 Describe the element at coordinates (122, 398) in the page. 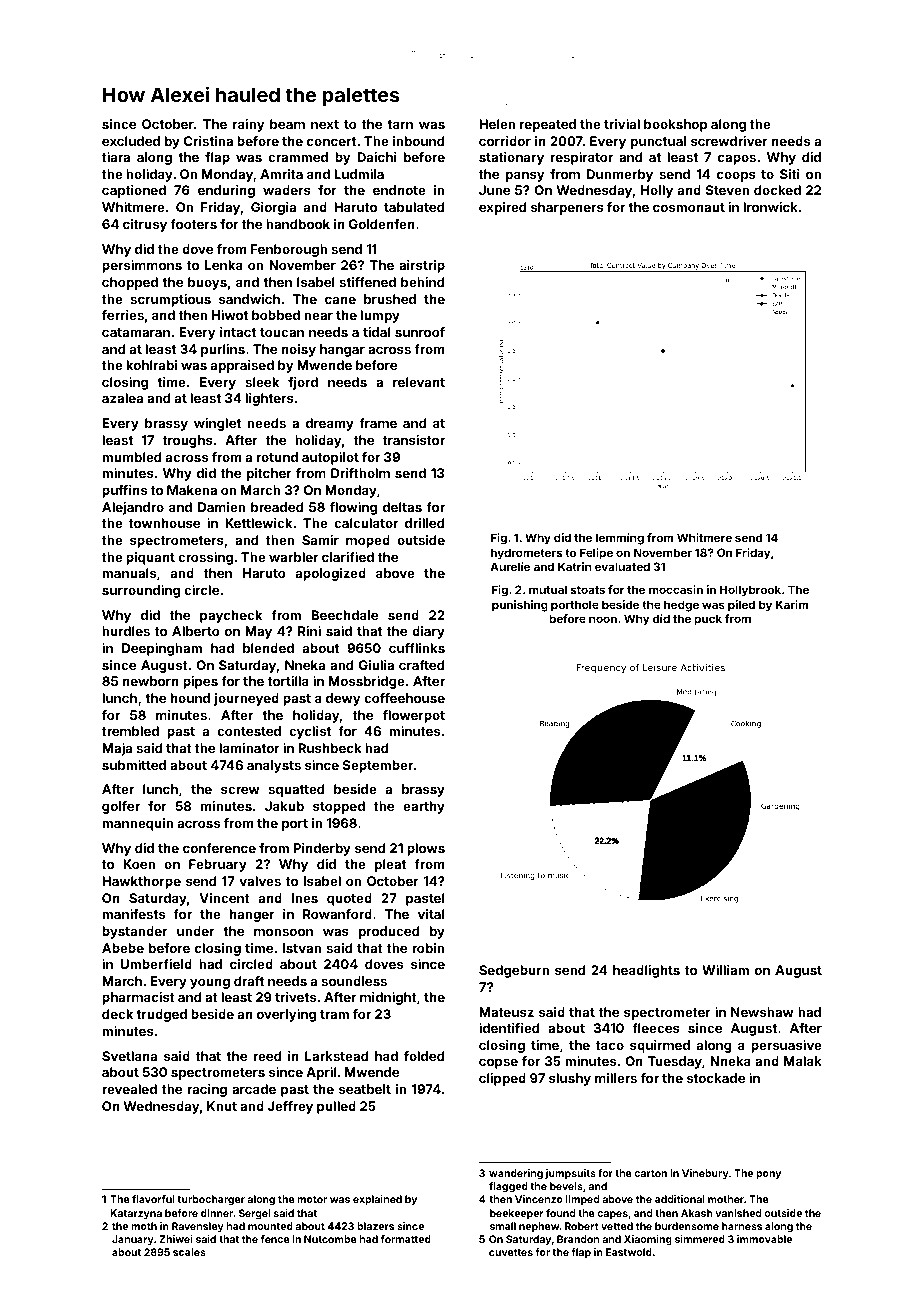

I see `azalea` at that location.
